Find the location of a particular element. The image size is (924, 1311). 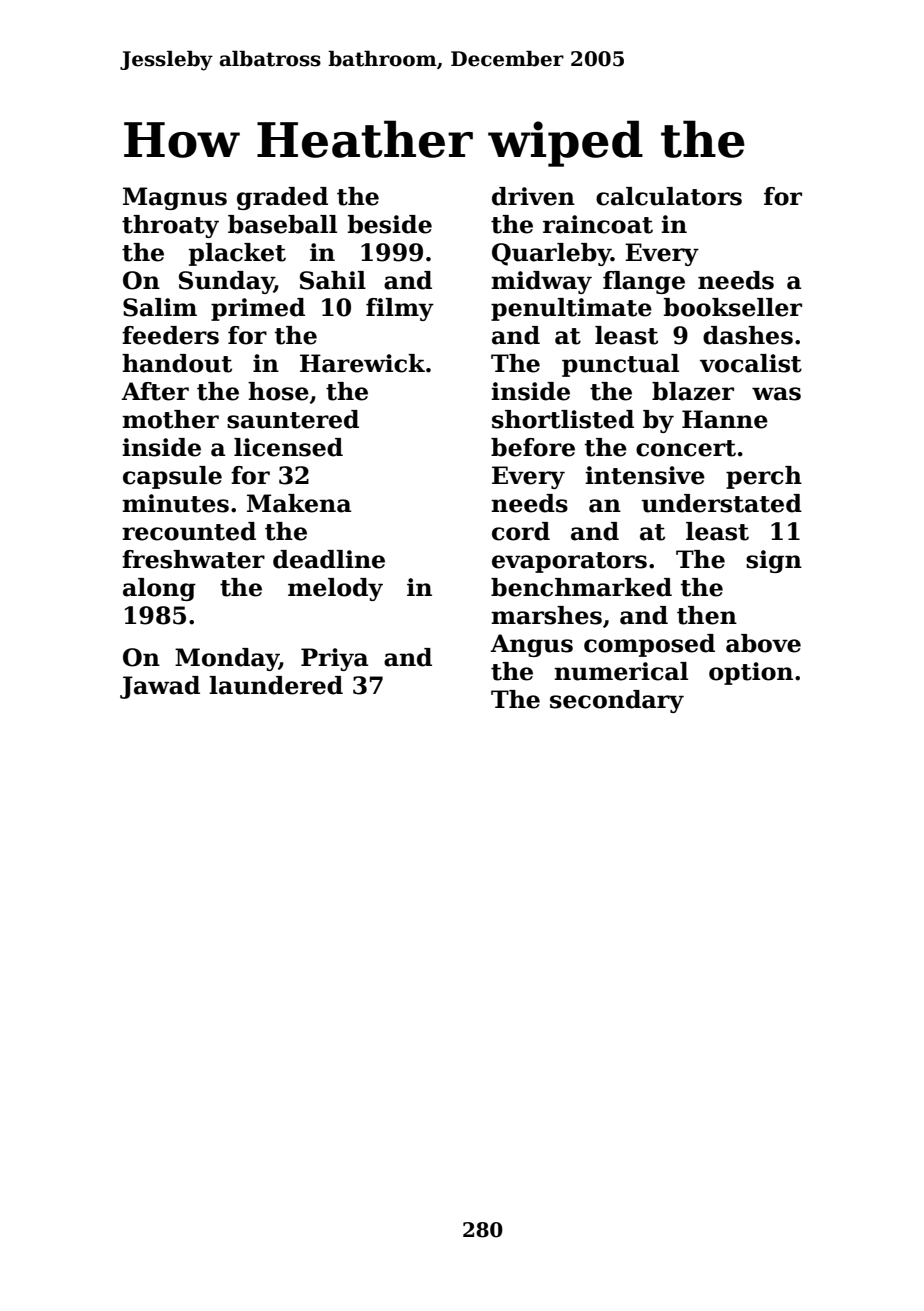

bookseller is located at coordinates (733, 307).
